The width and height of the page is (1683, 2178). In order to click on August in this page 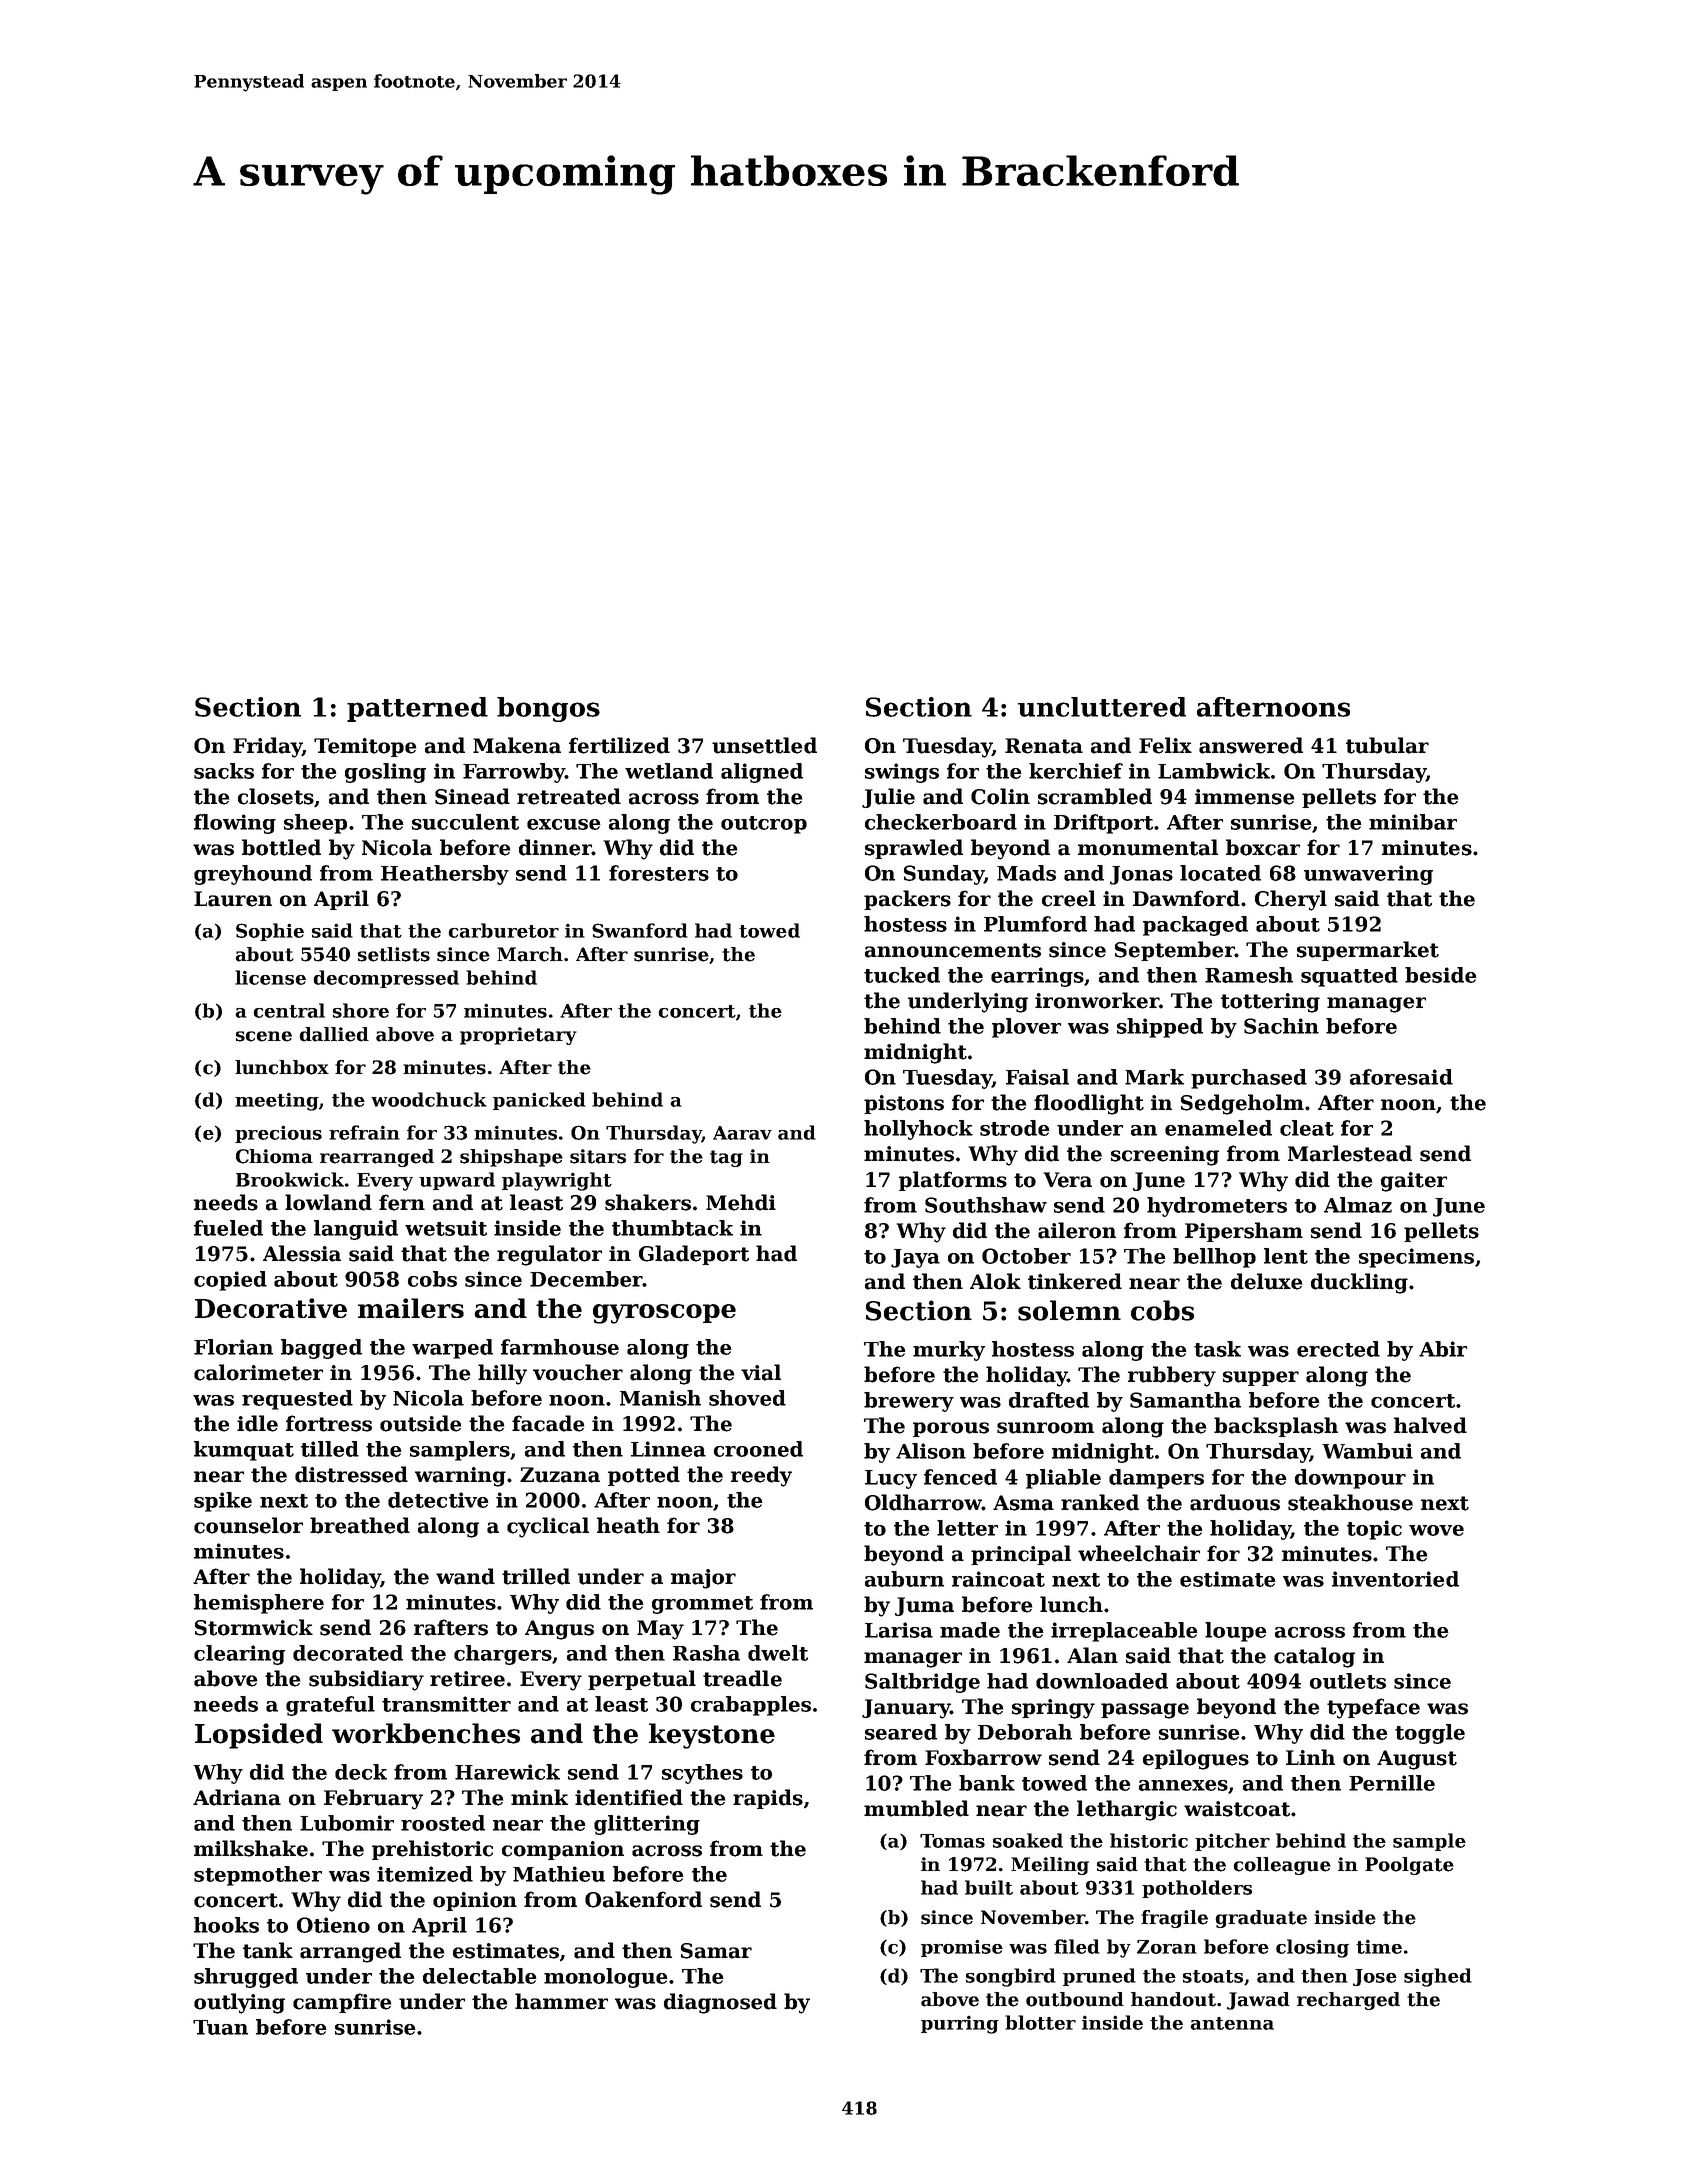, I will do `click(1417, 1760)`.
